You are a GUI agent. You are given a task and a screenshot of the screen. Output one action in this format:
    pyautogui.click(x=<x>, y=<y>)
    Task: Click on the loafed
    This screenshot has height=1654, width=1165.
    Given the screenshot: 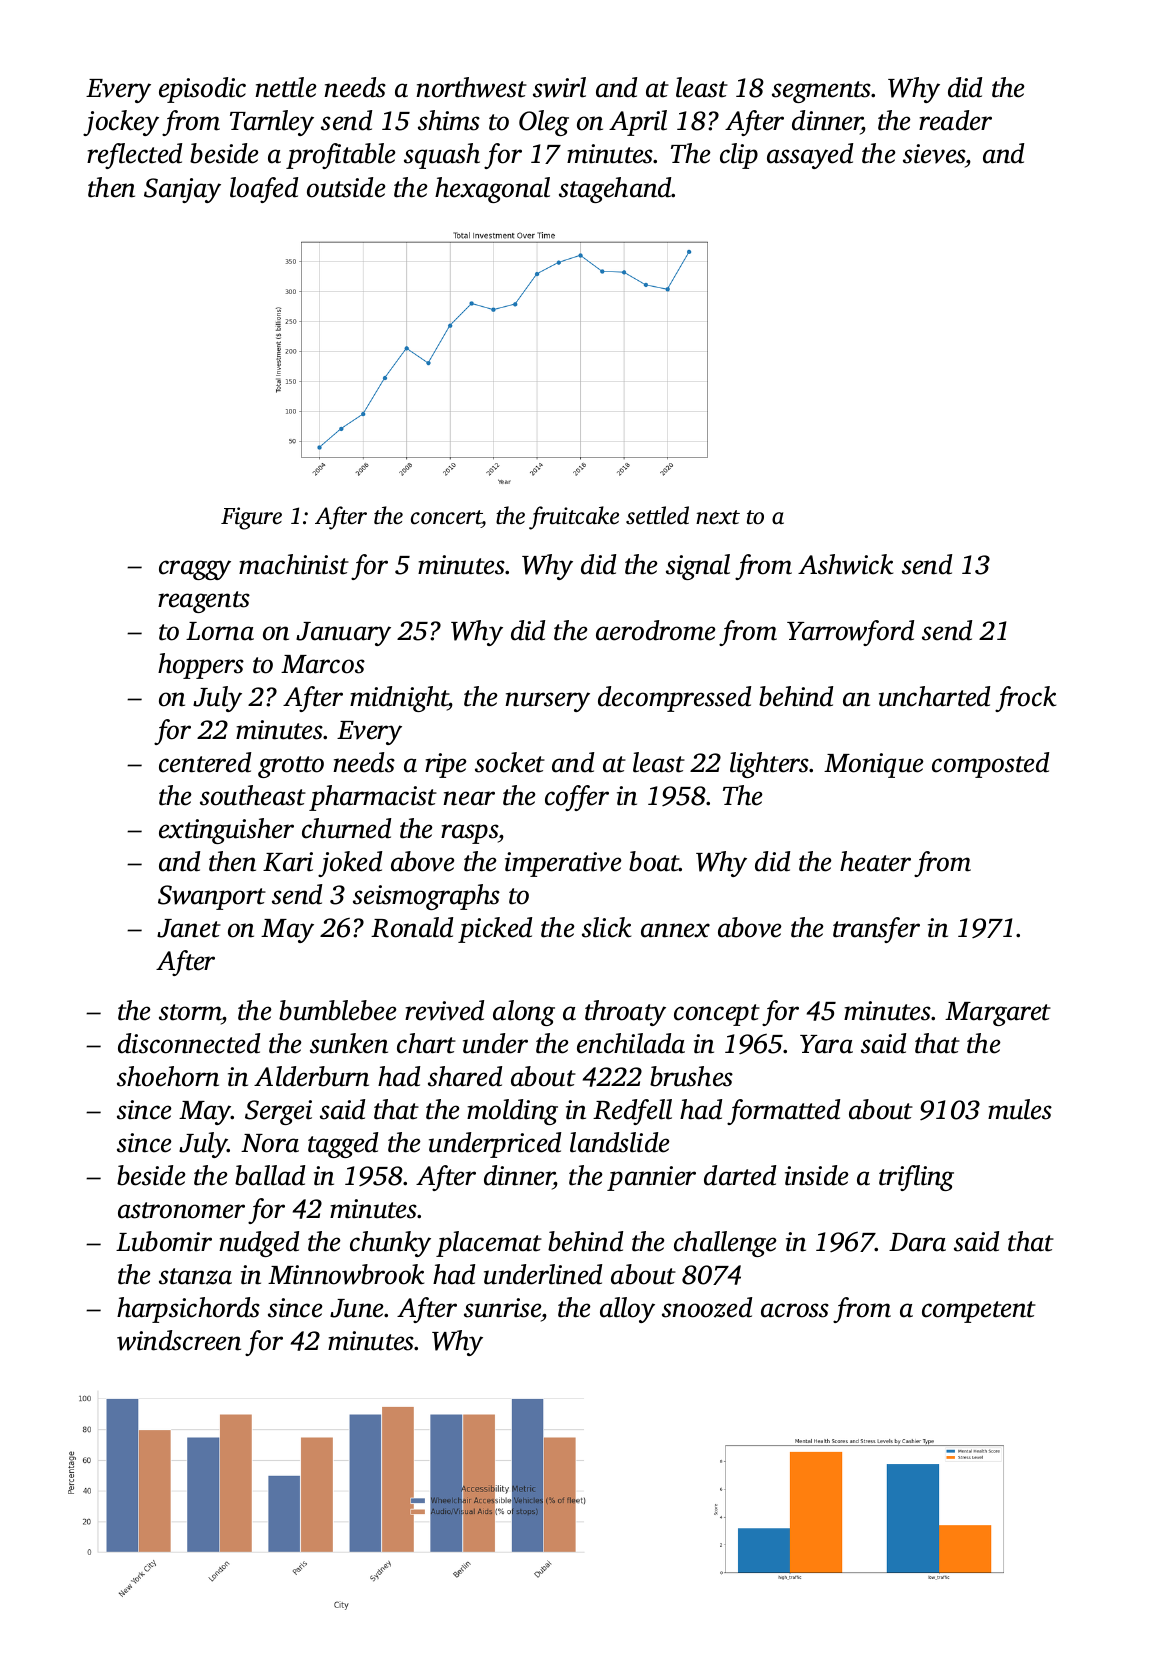 What is the action you would take?
    pyautogui.click(x=264, y=190)
